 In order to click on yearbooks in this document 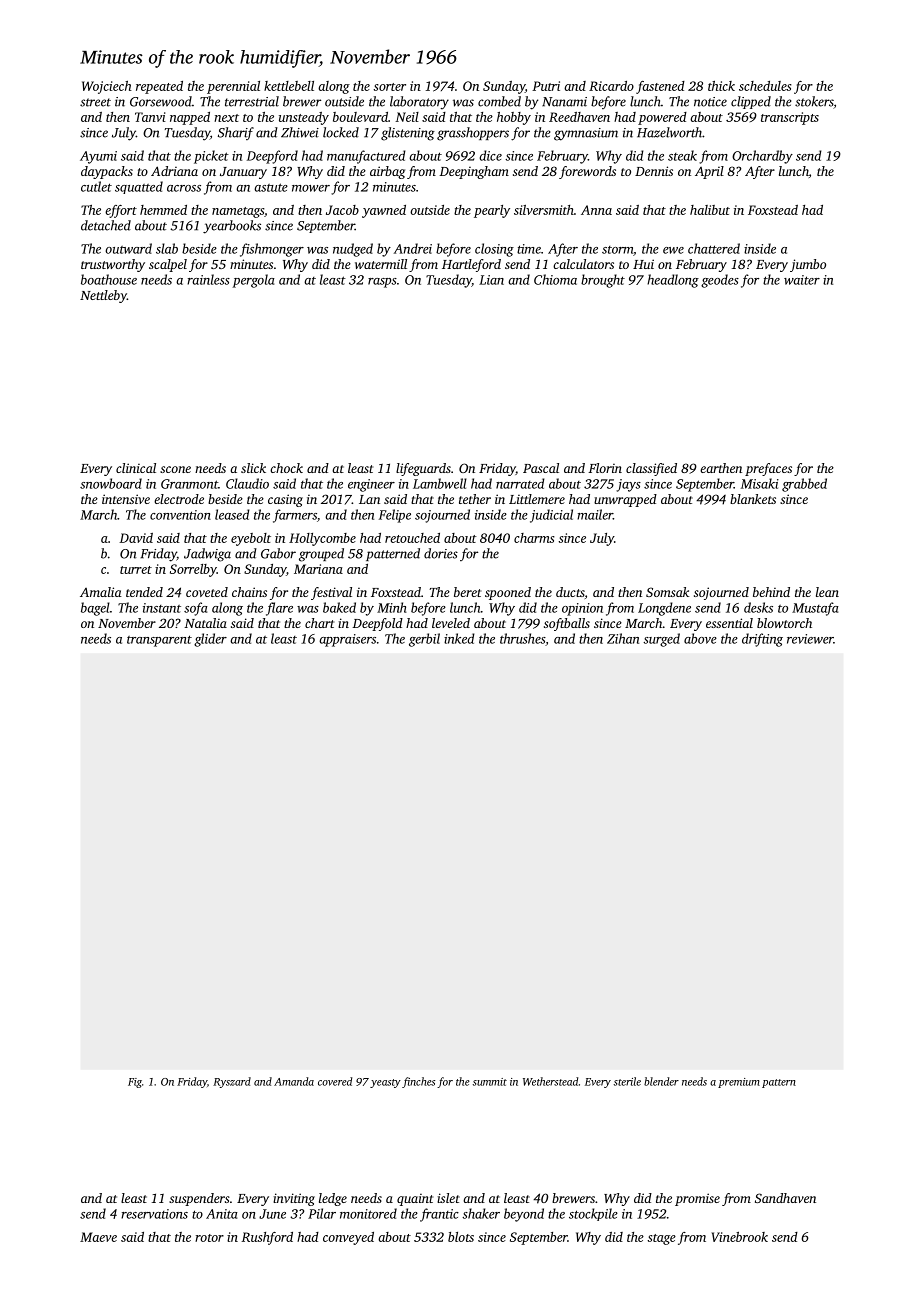, I will do `click(232, 227)`.
